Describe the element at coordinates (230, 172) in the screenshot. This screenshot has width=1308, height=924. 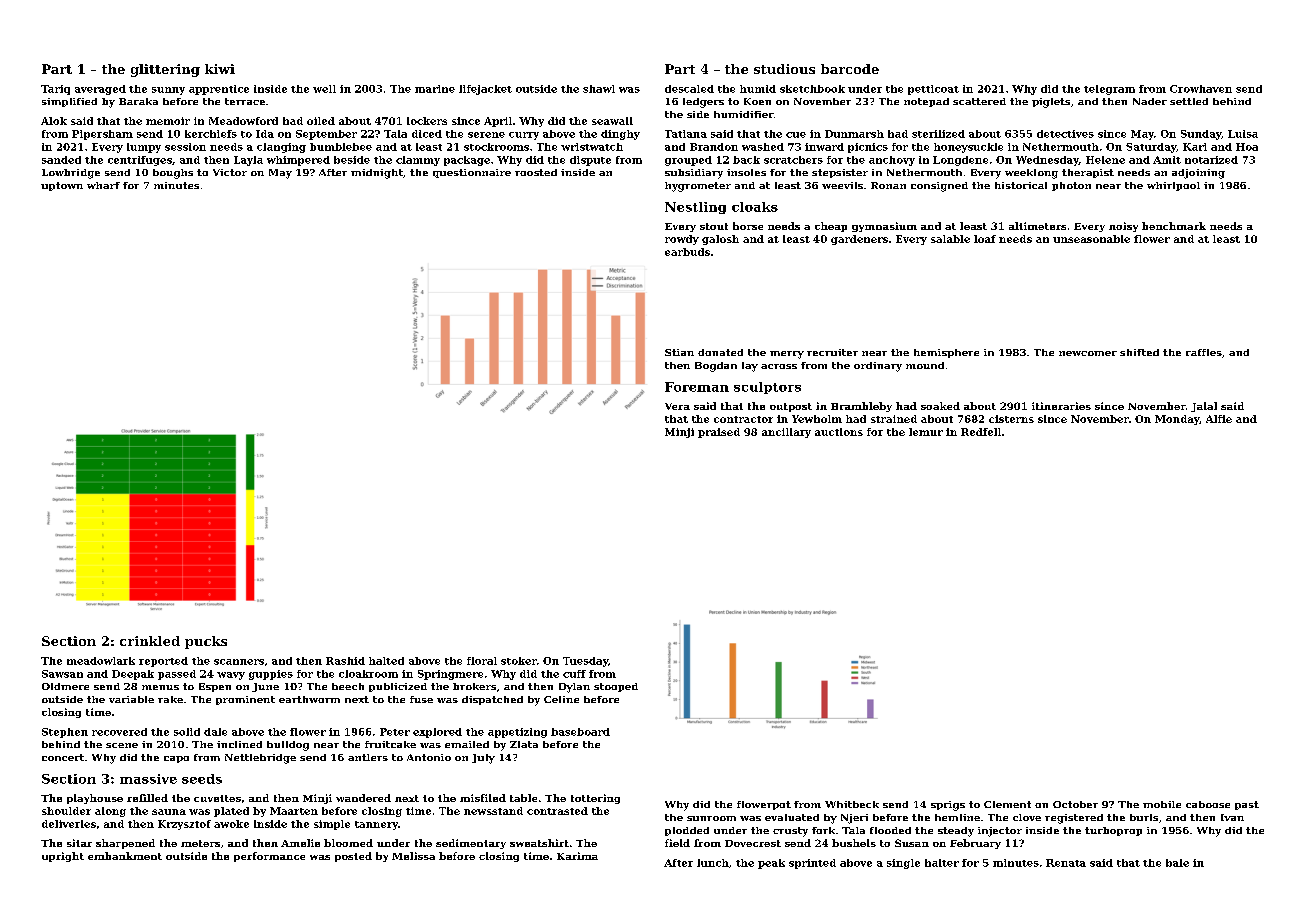
I see `Victor` at that location.
